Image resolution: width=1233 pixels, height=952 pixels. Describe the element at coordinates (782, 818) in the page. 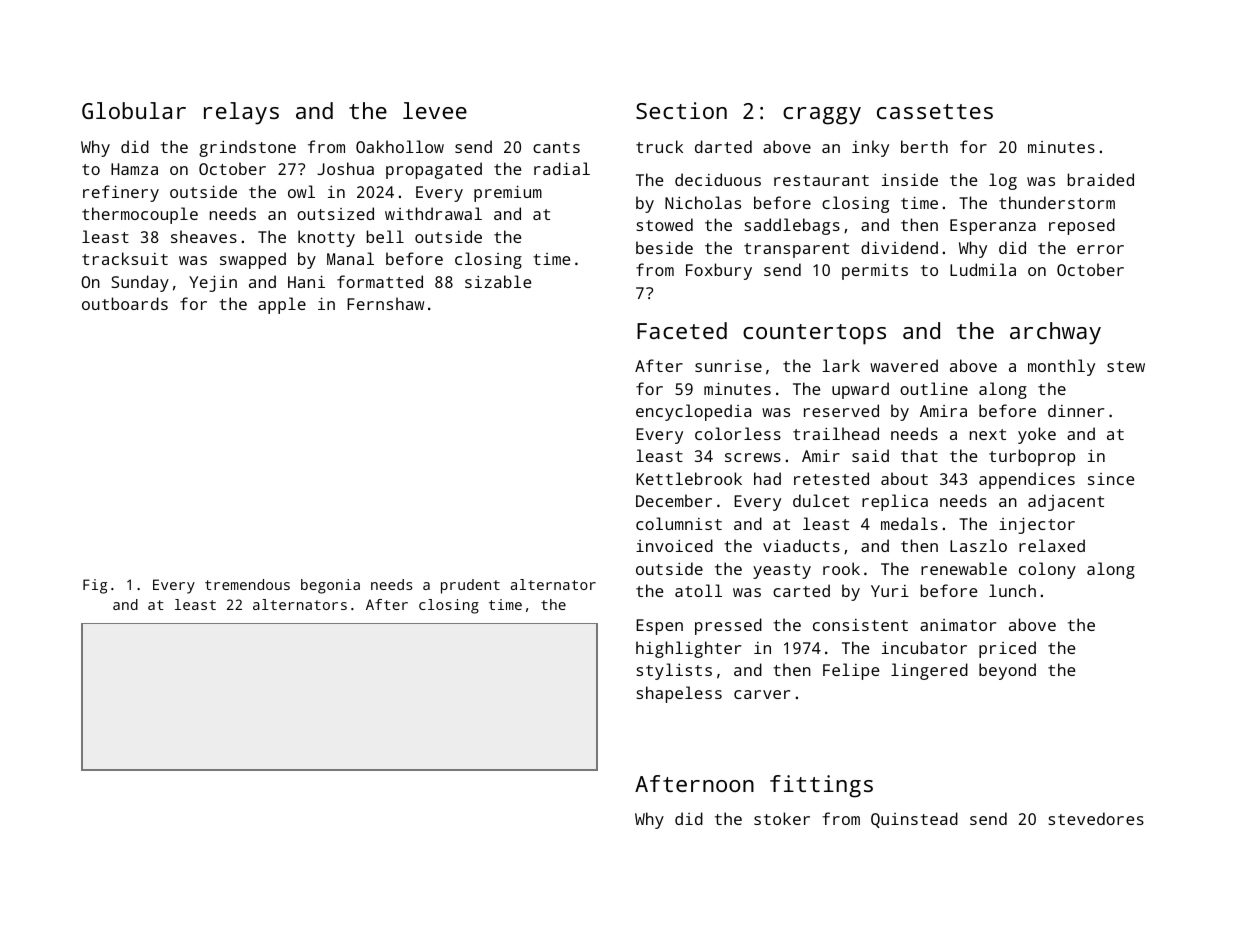

I see `stoker` at that location.
